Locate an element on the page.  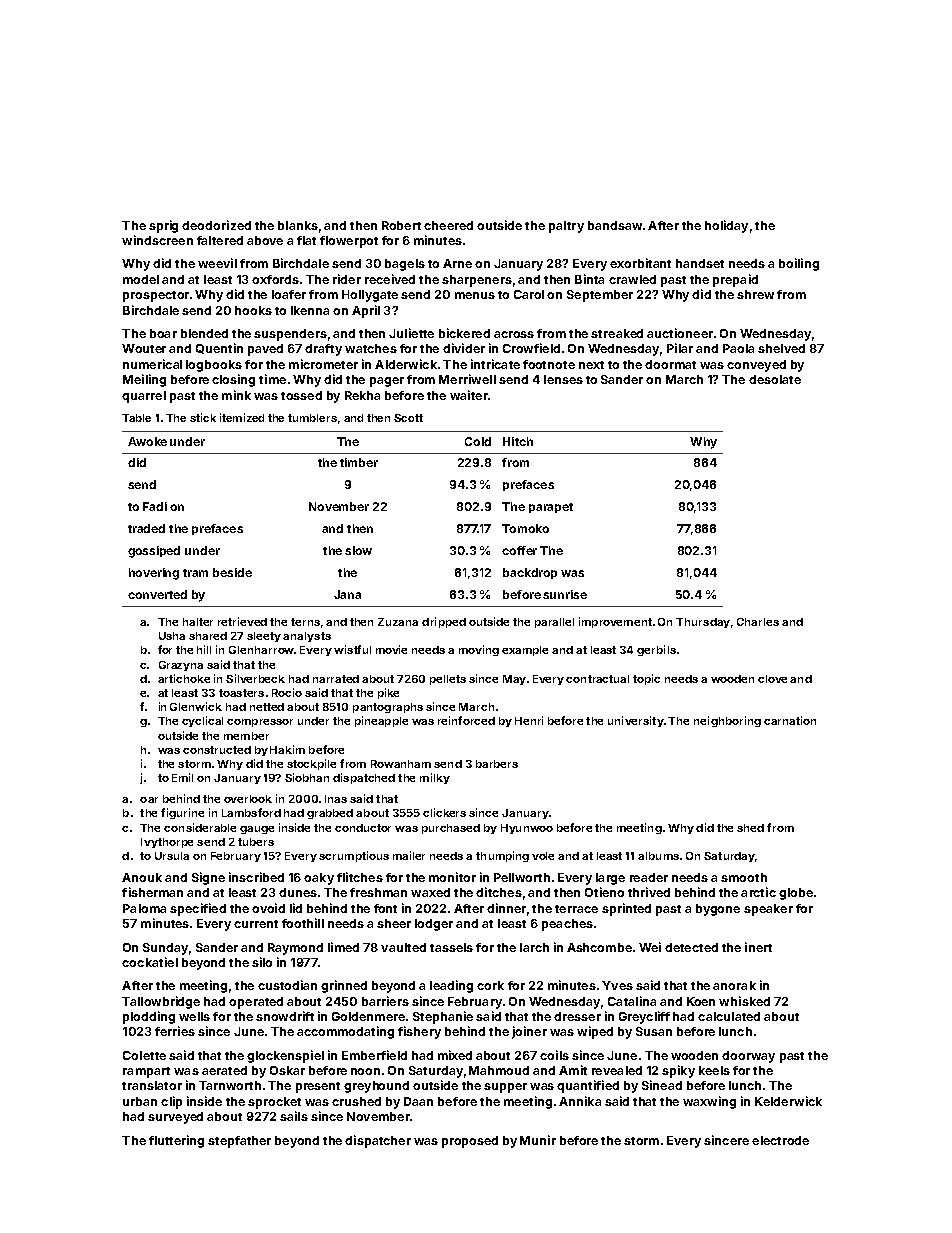
inert is located at coordinates (758, 947).
